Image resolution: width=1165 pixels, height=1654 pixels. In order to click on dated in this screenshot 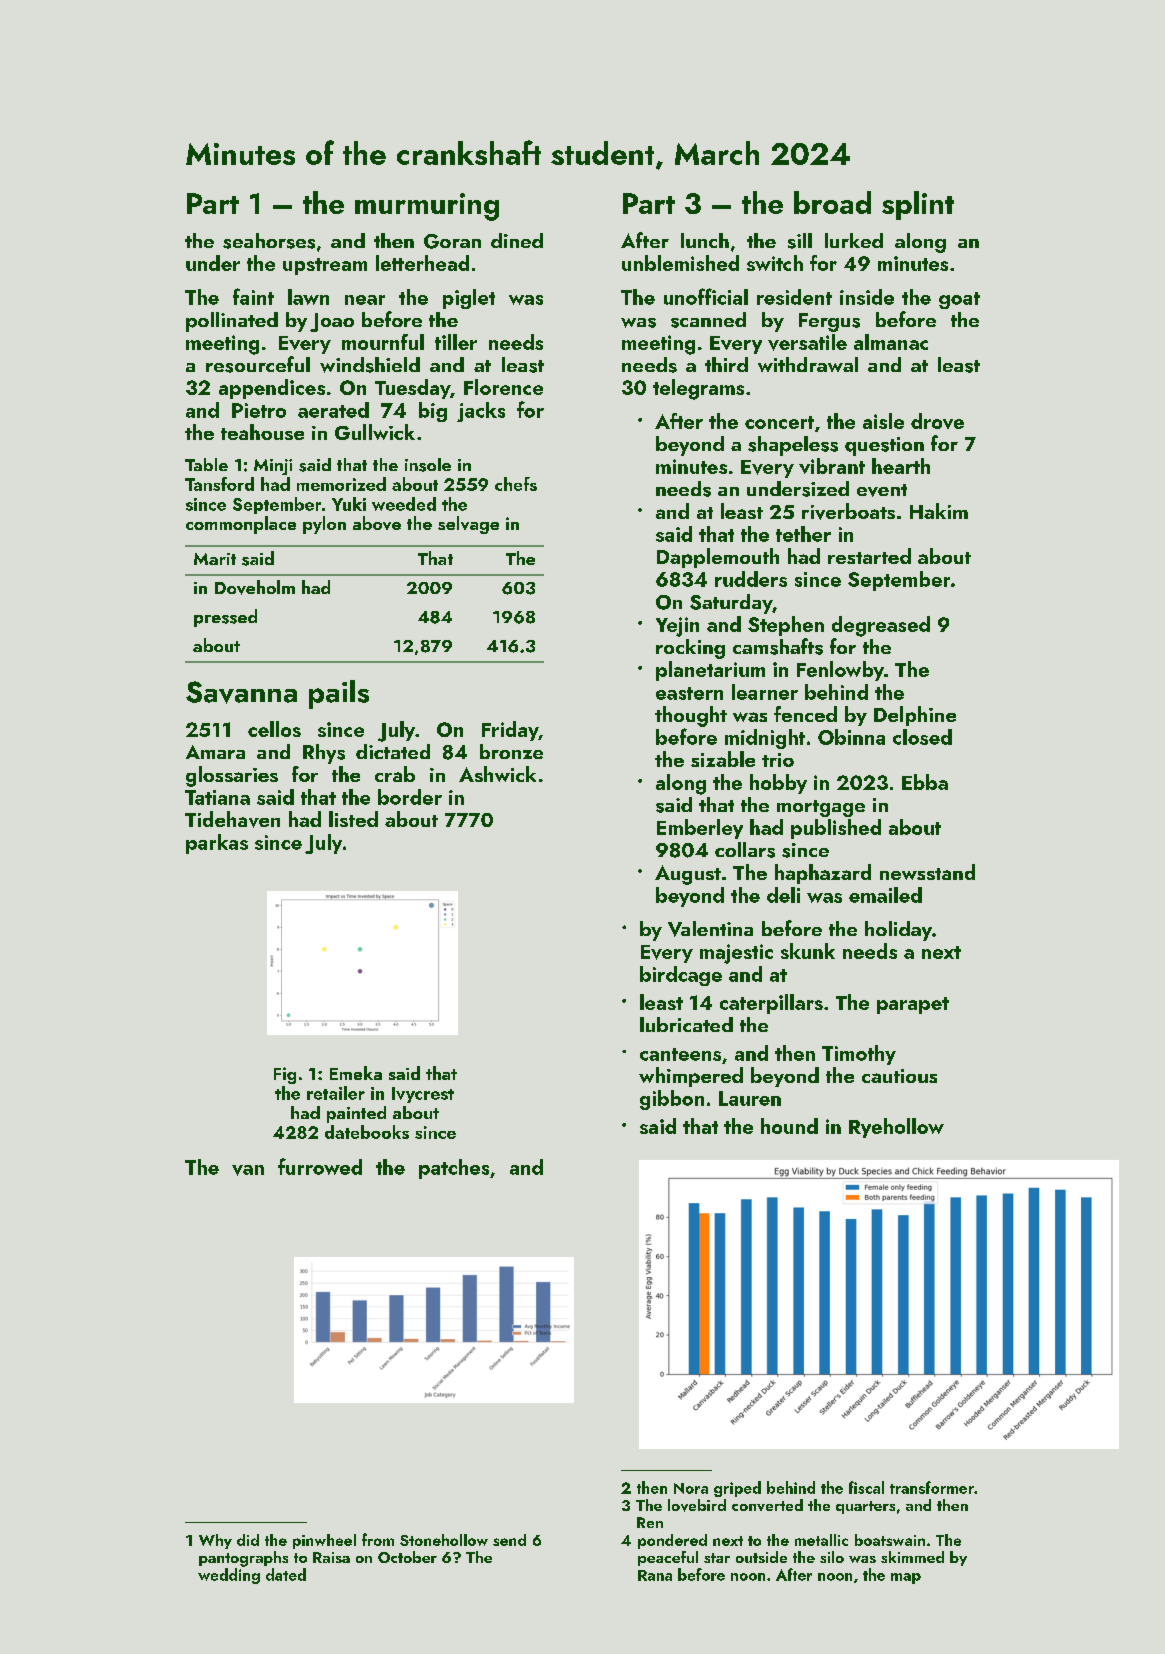, I will do `click(286, 1574)`.
